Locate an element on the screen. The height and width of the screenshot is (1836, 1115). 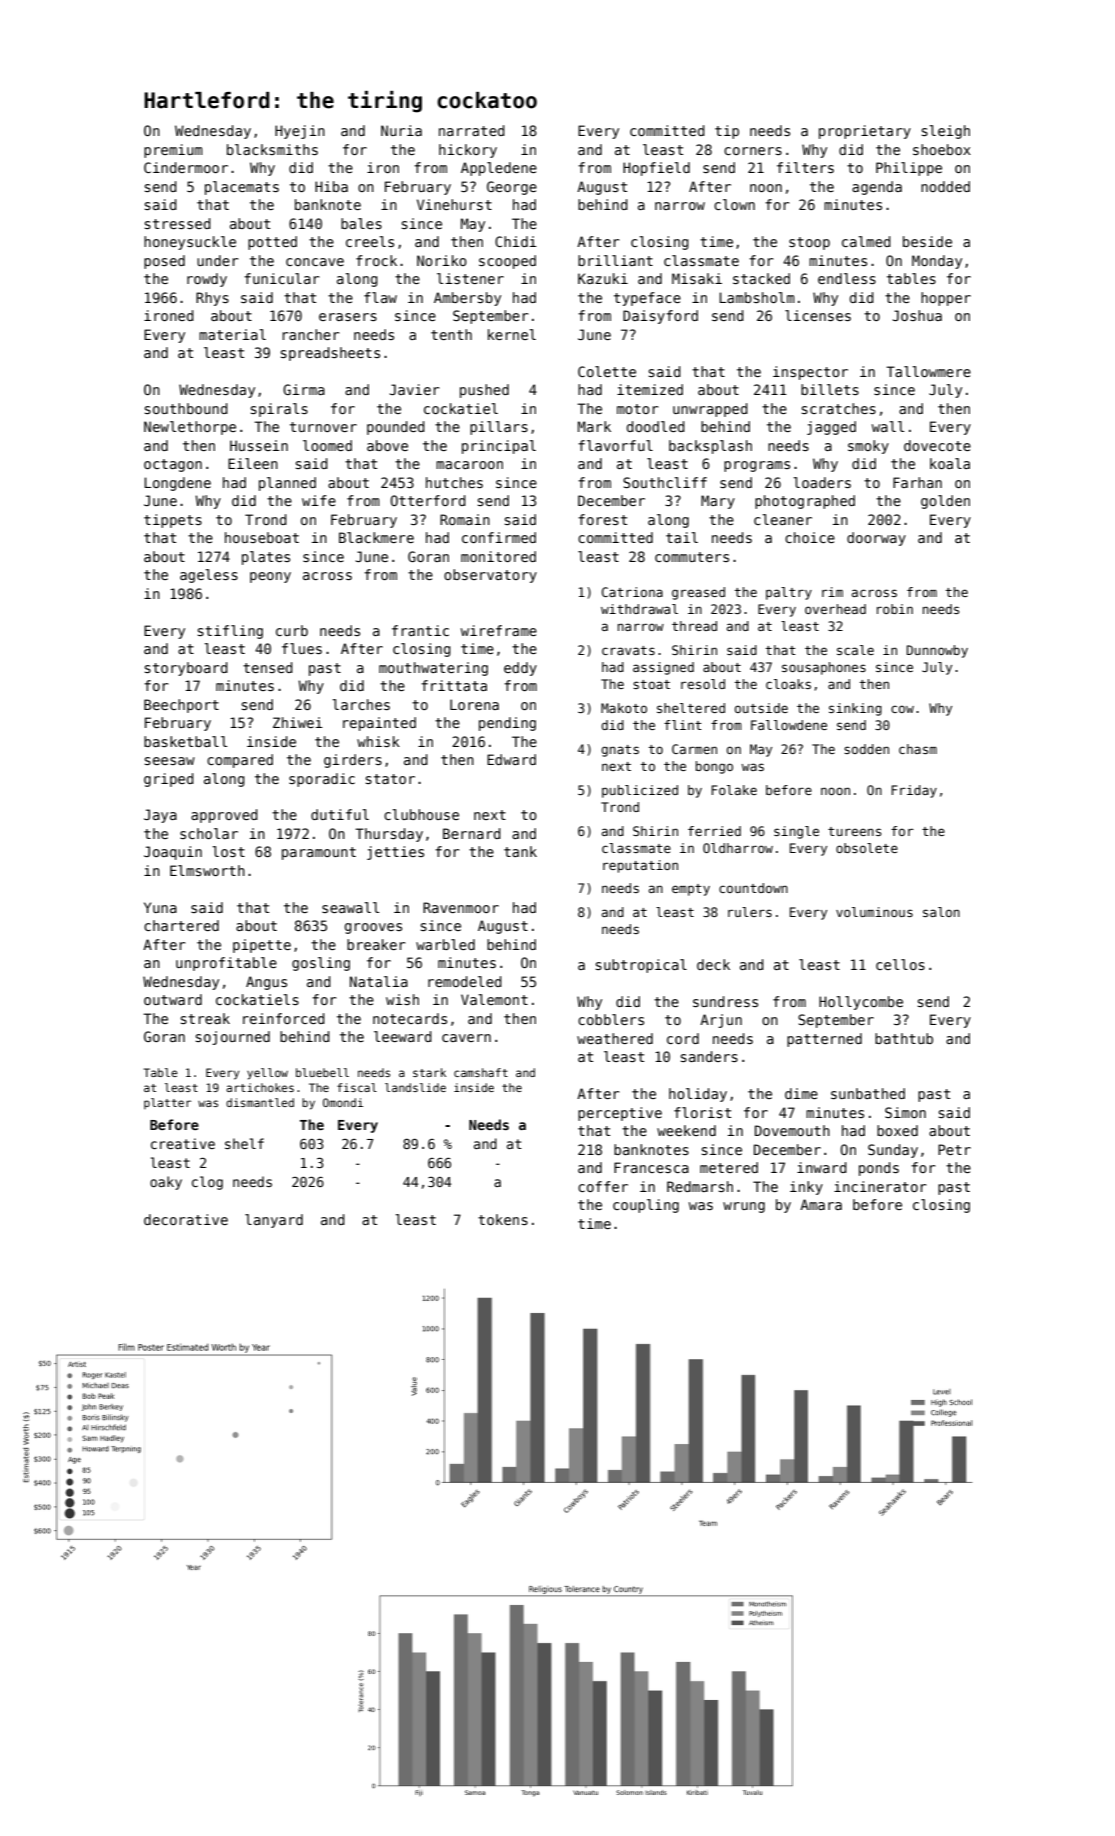
lanyard is located at coordinates (274, 1221).
